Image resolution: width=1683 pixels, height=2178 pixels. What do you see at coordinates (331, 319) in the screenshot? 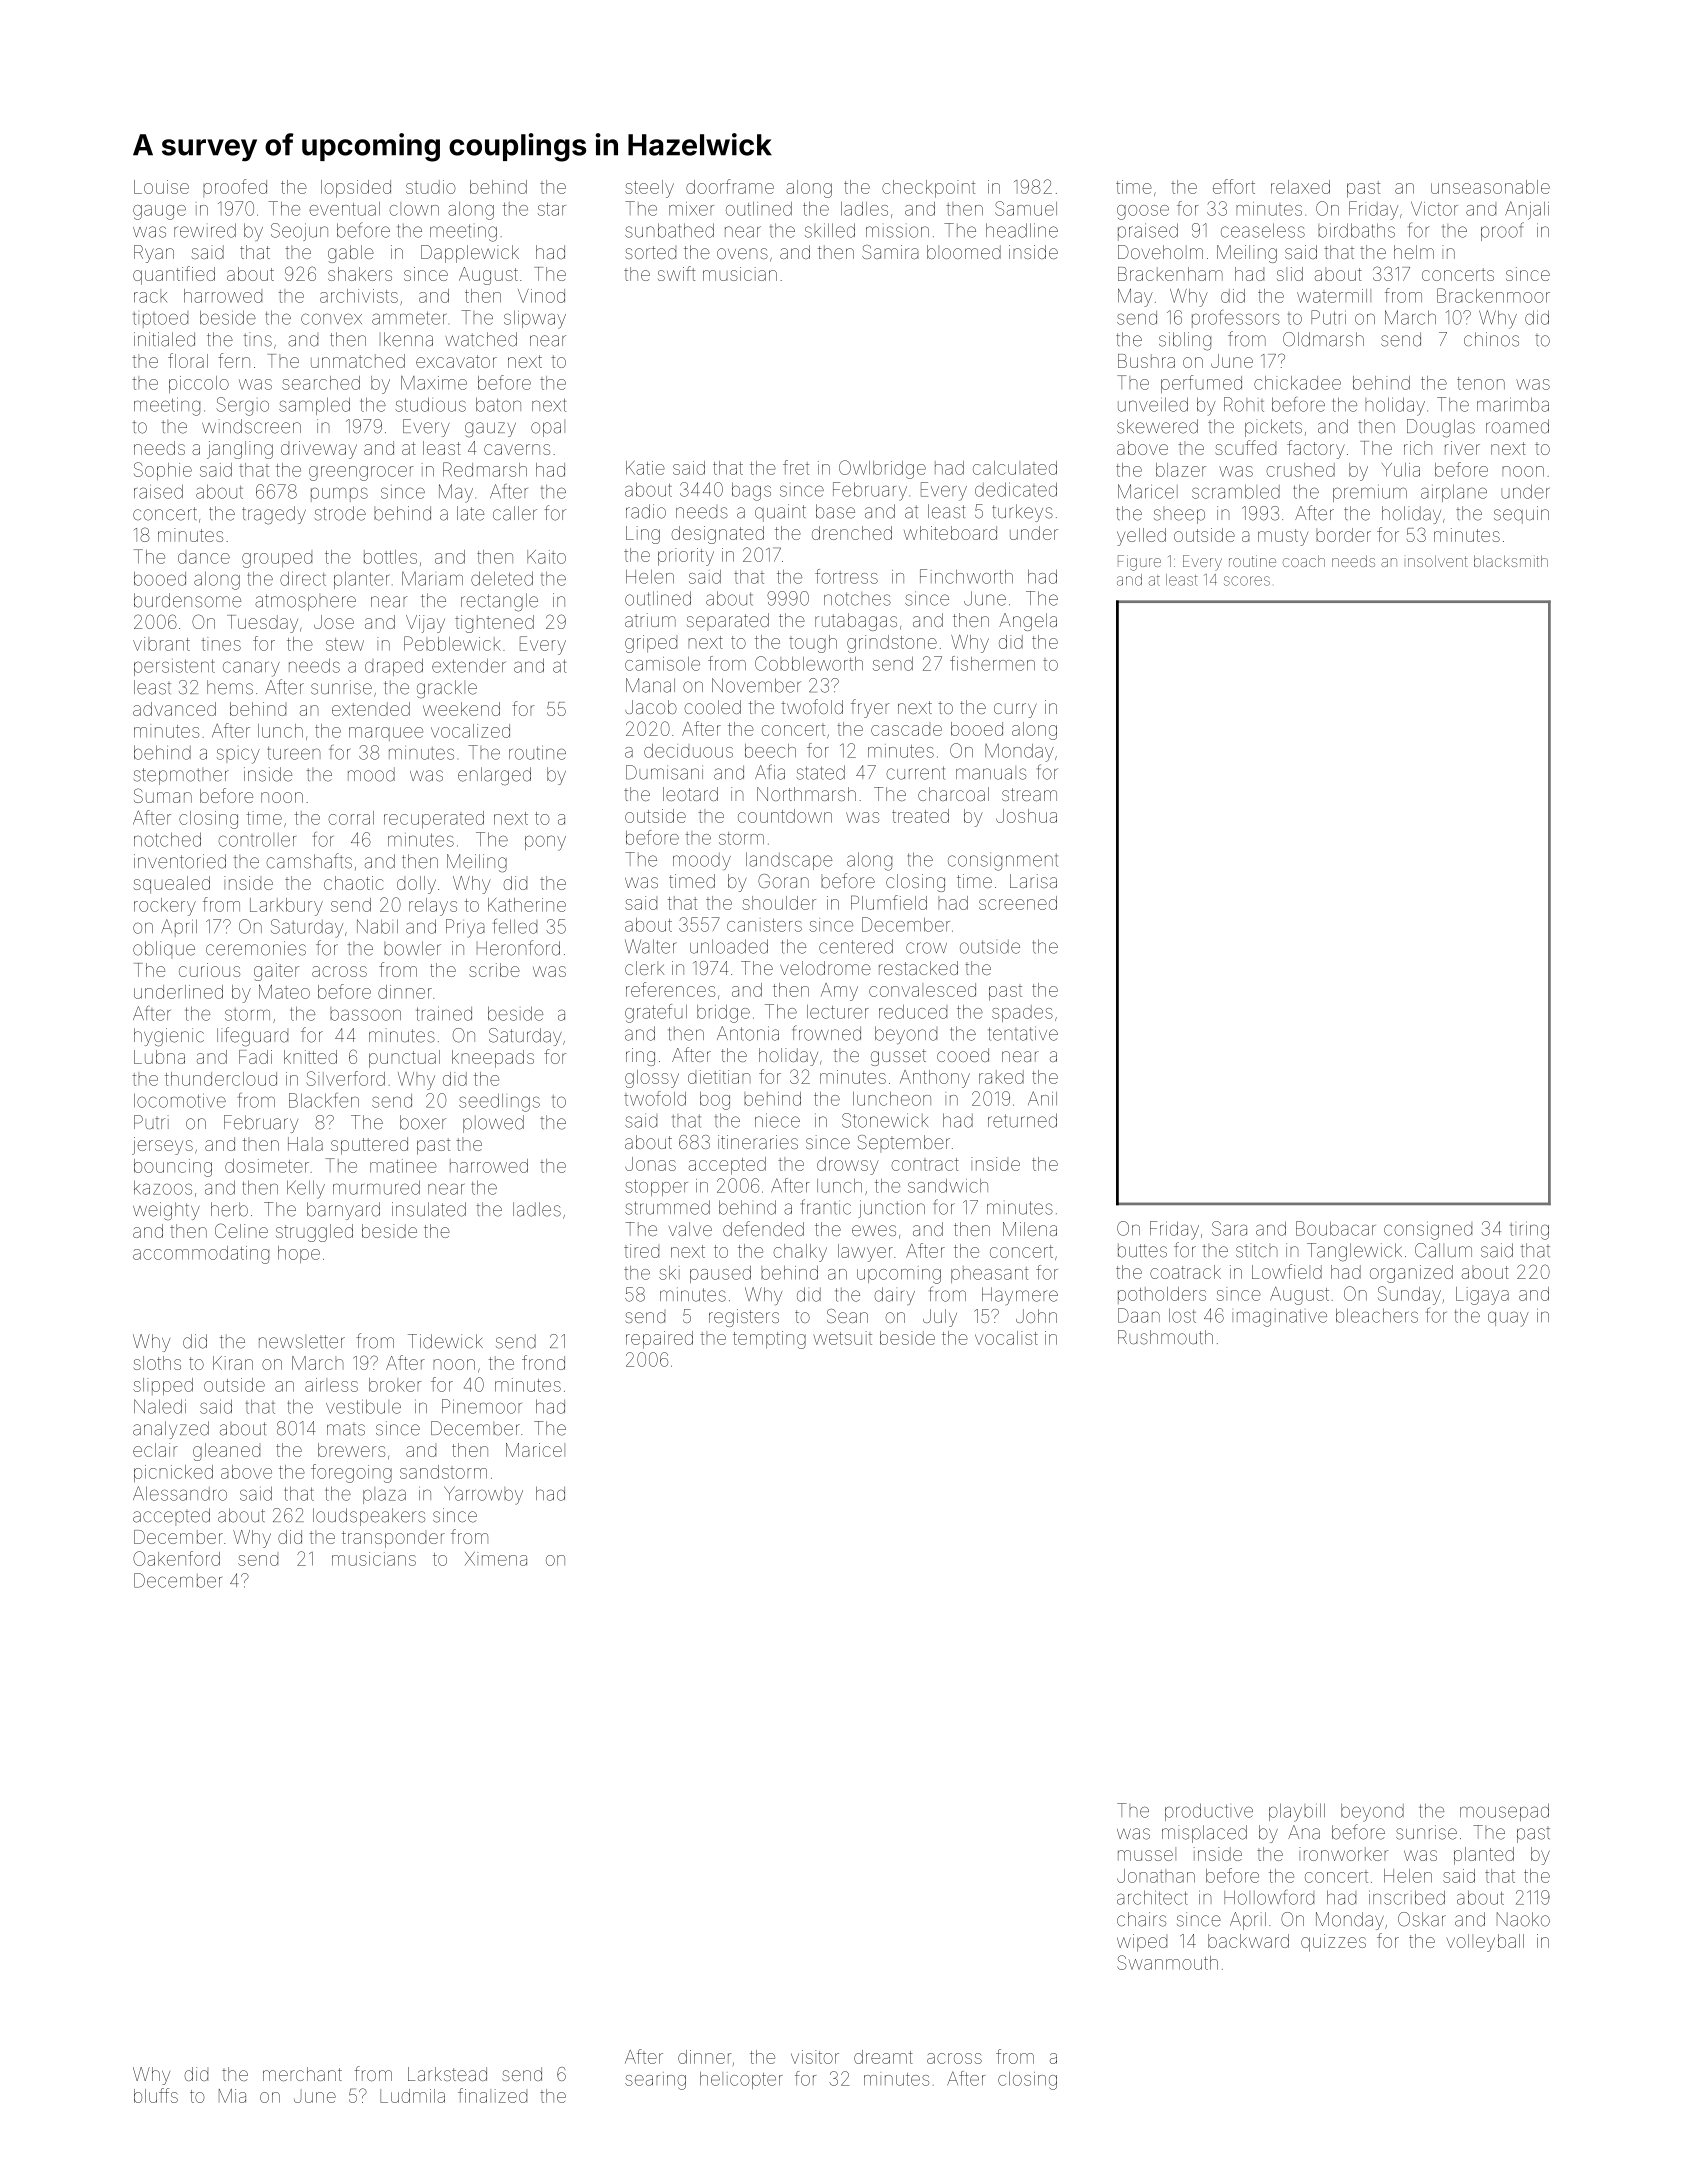
I see `convex` at bounding box center [331, 319].
